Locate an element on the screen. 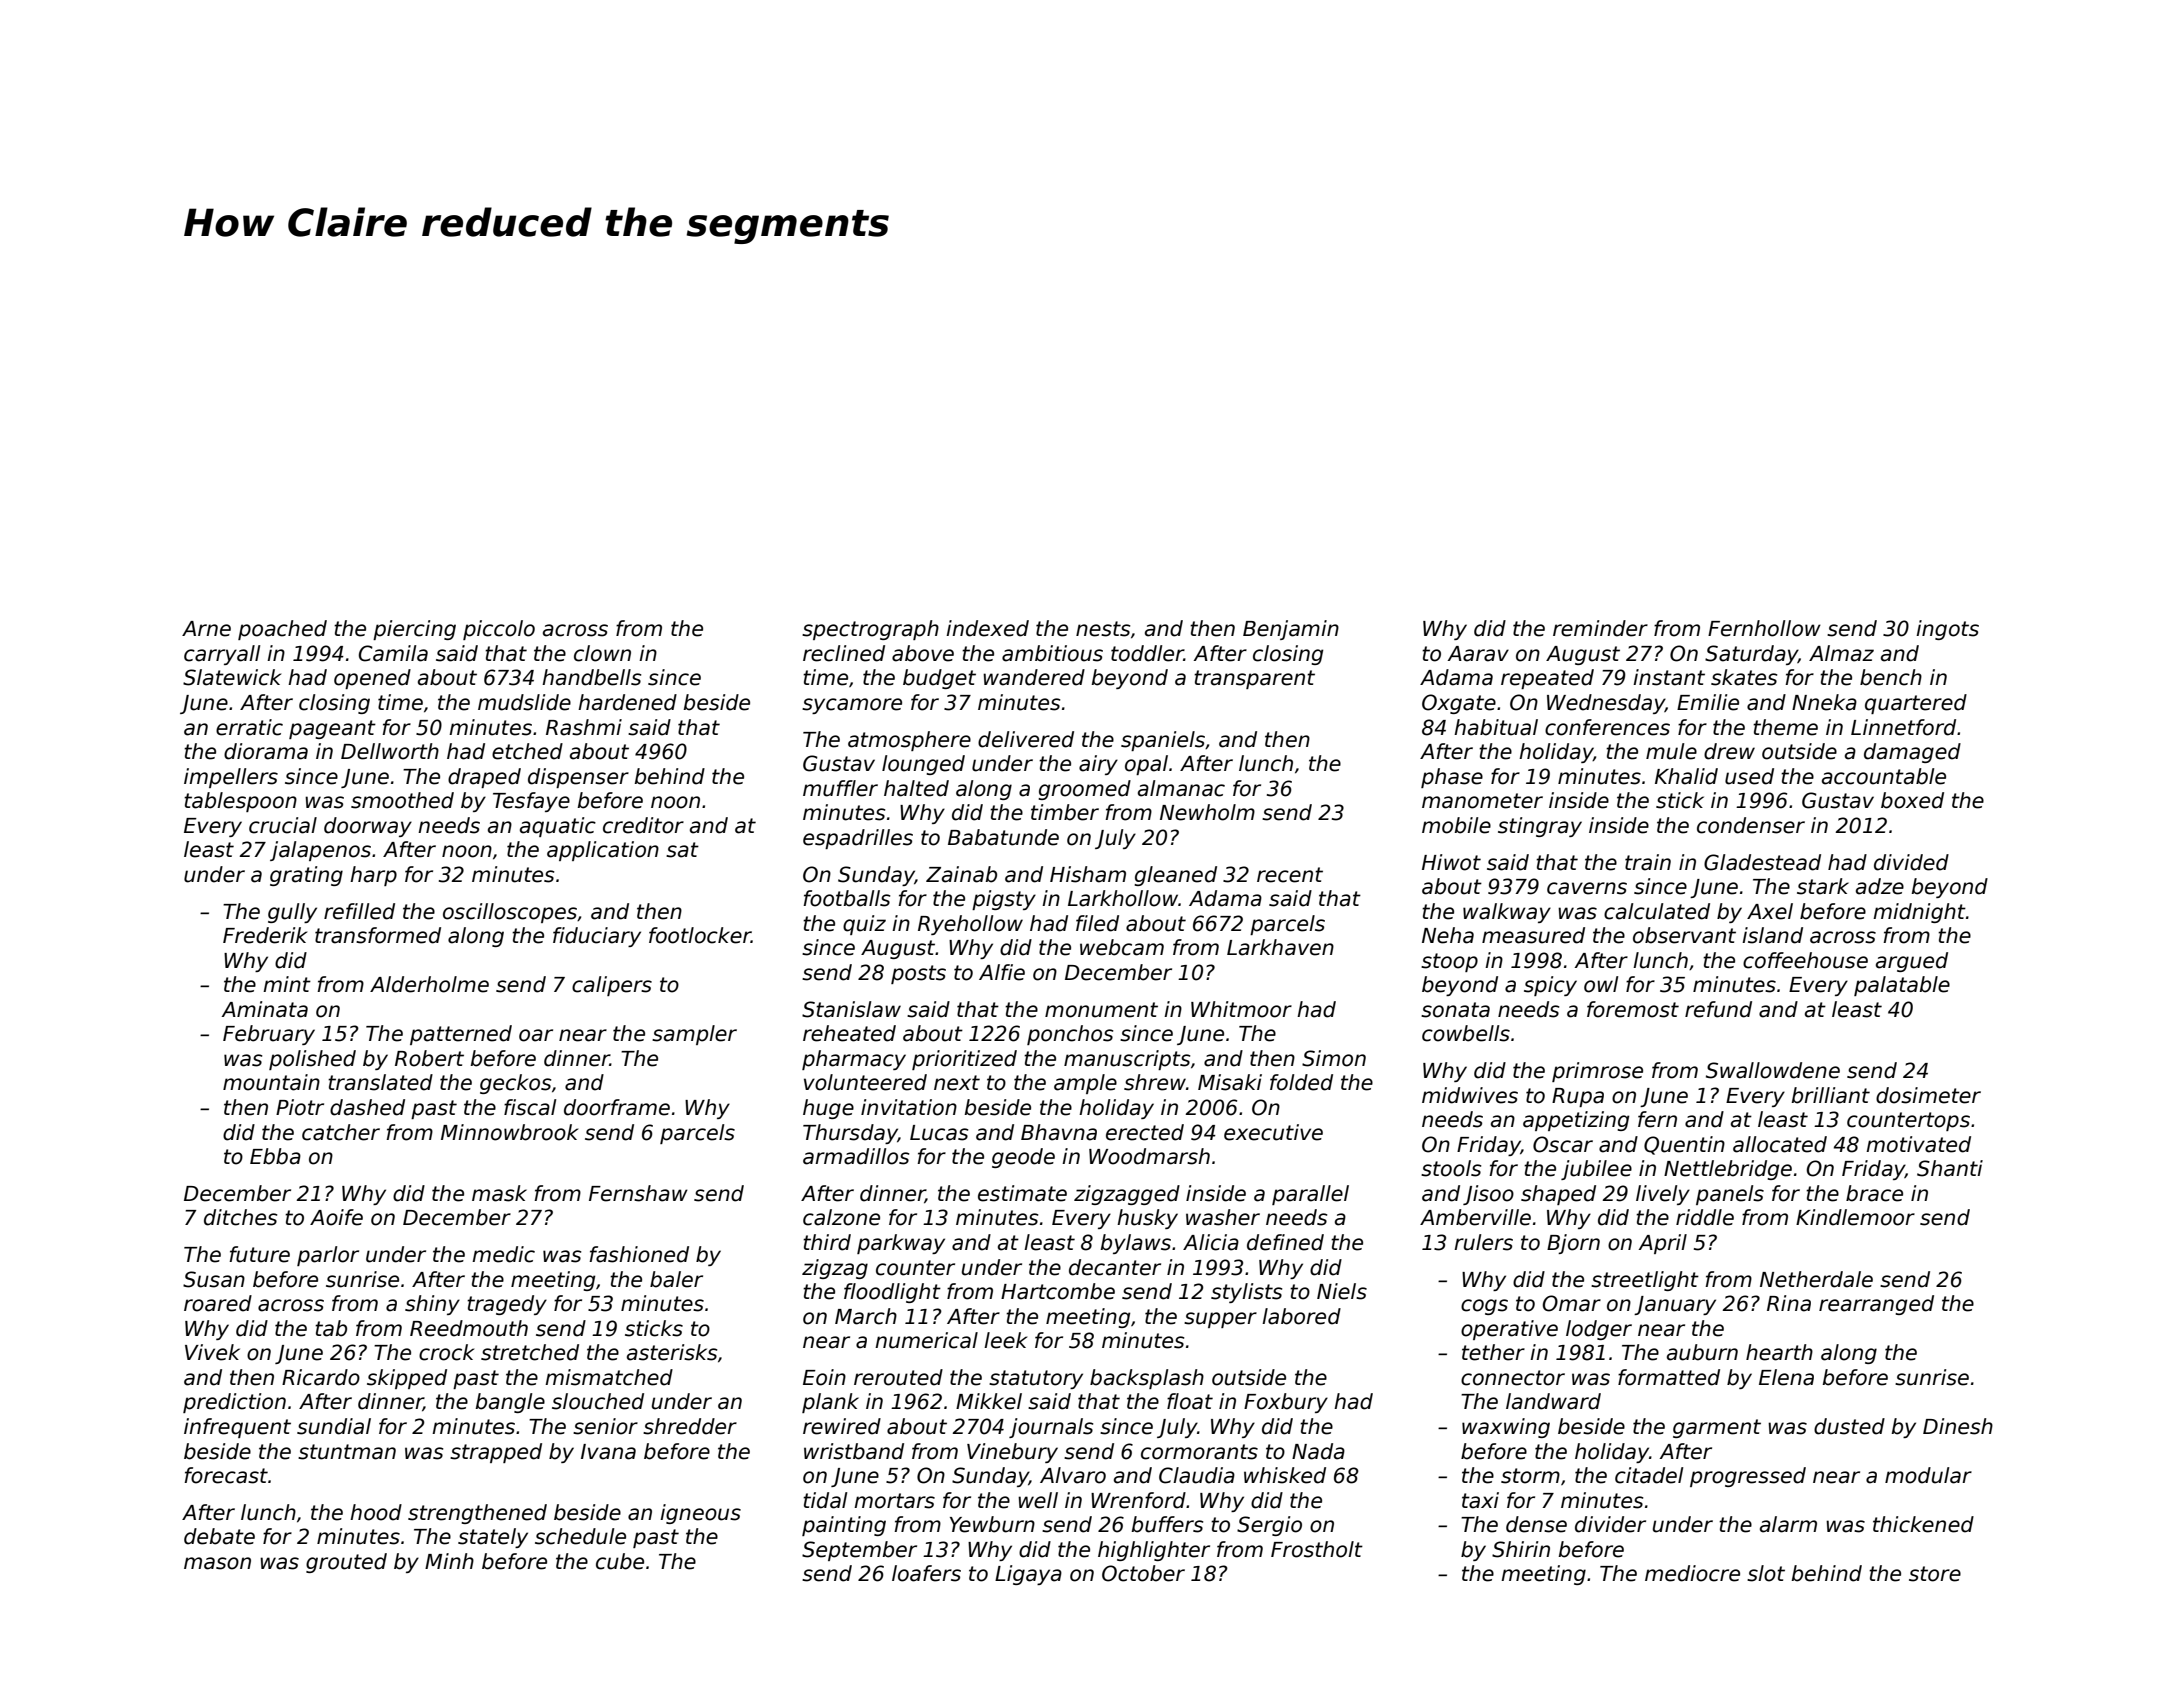  cowbells is located at coordinates (1466, 1033).
